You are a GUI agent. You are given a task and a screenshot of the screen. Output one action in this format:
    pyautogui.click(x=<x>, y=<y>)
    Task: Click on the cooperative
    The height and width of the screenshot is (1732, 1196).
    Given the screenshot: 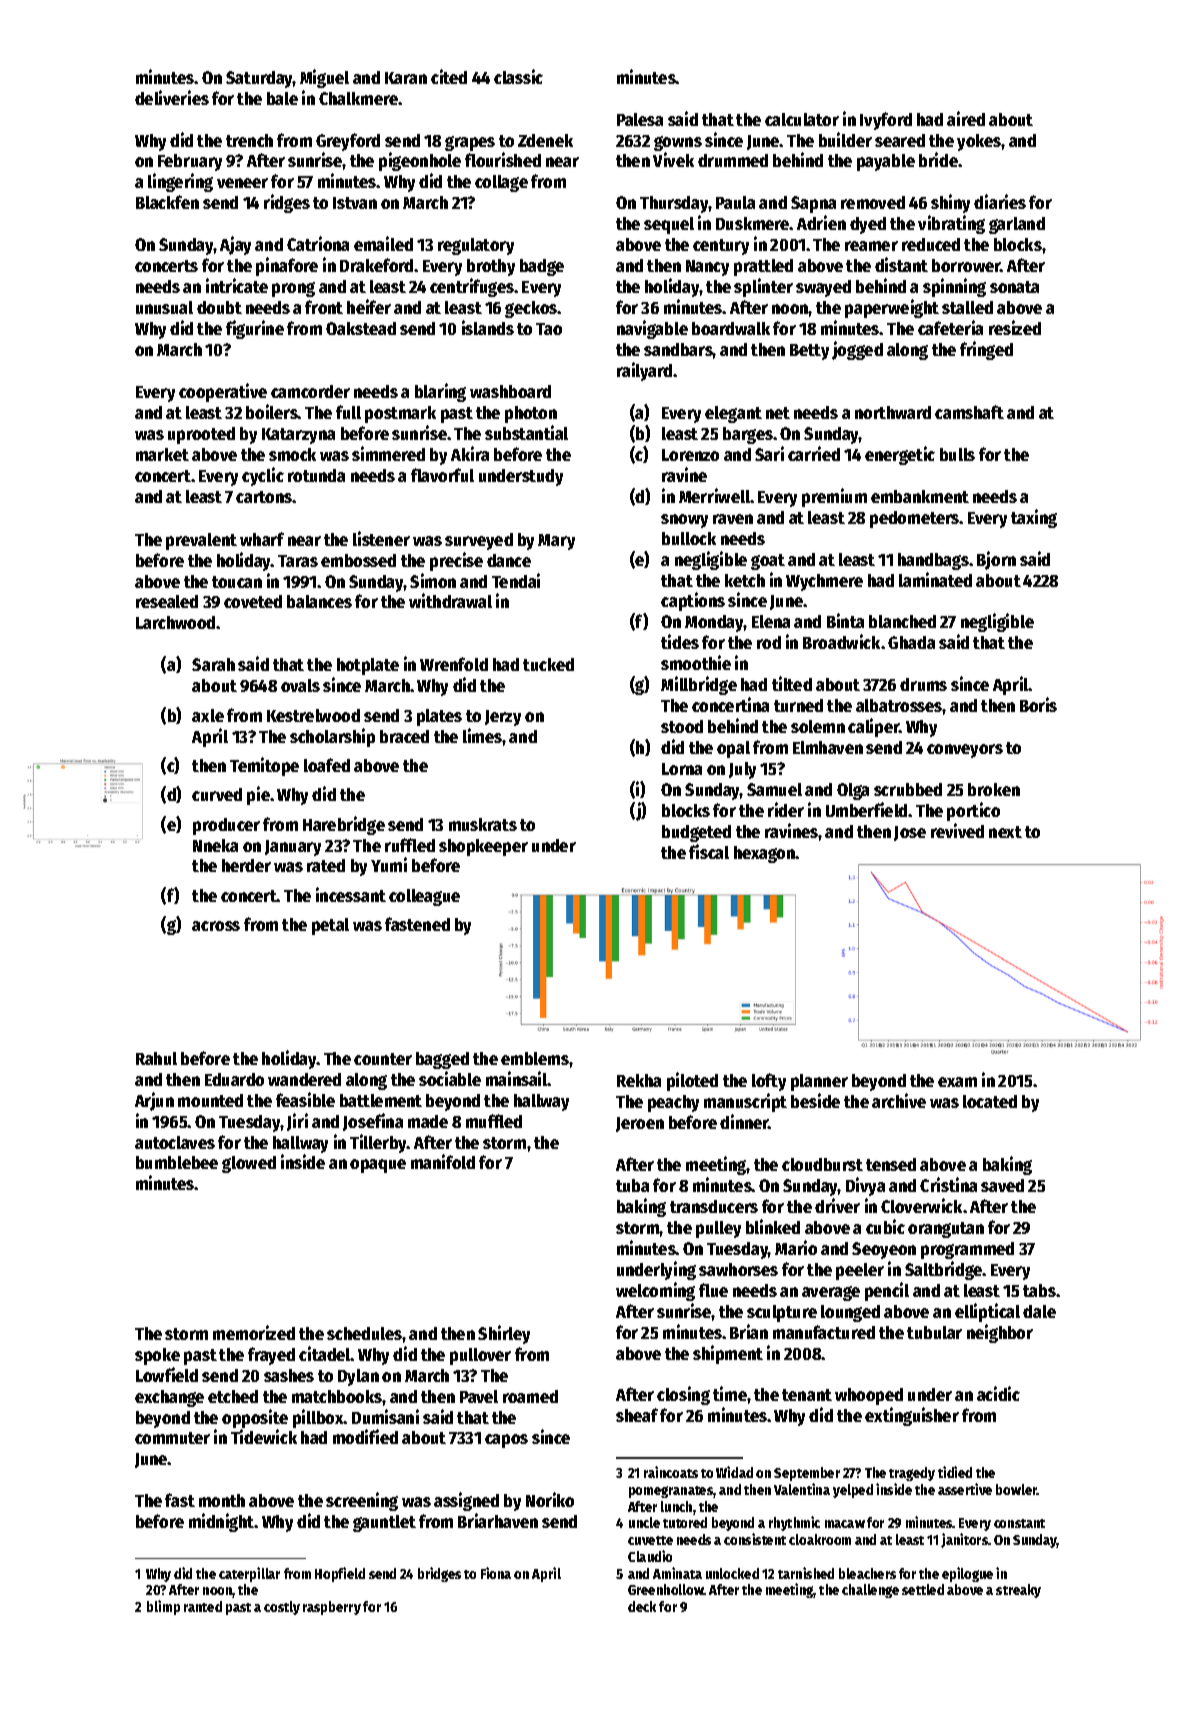 What is the action you would take?
    pyautogui.click(x=223, y=392)
